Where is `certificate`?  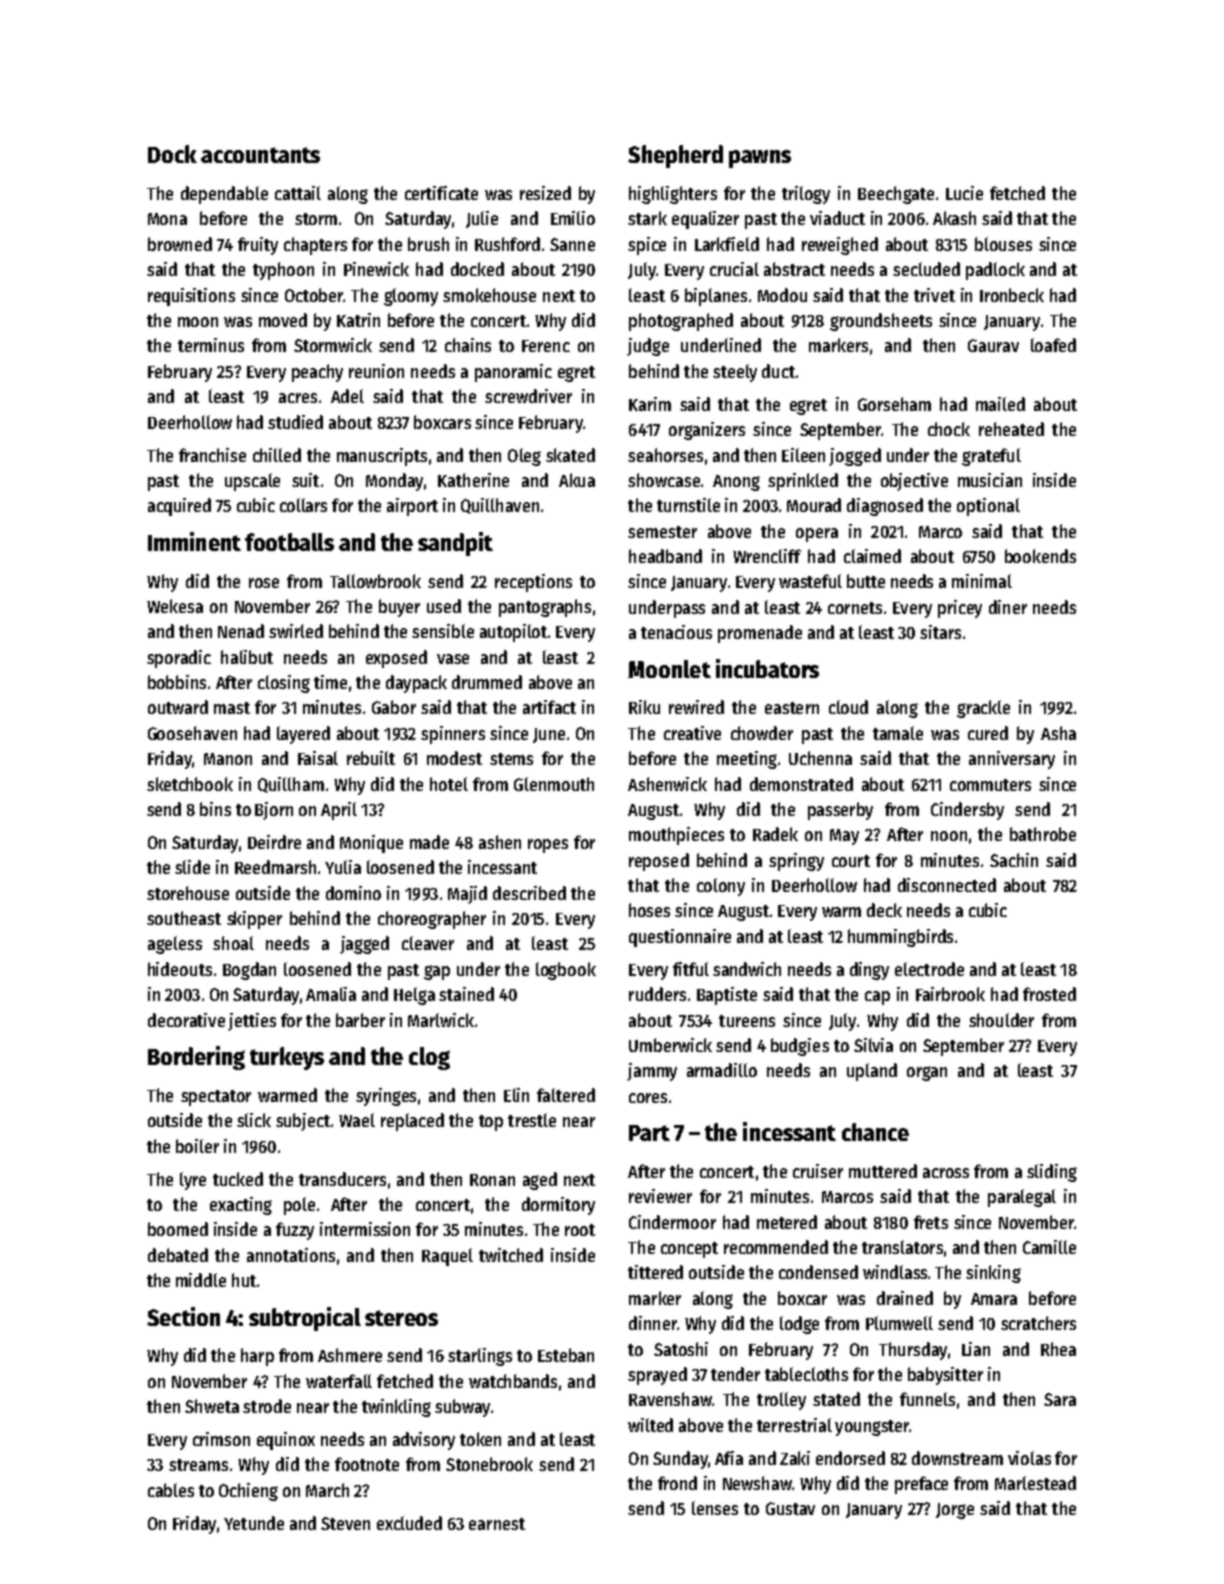 certificate is located at coordinates (441, 193).
